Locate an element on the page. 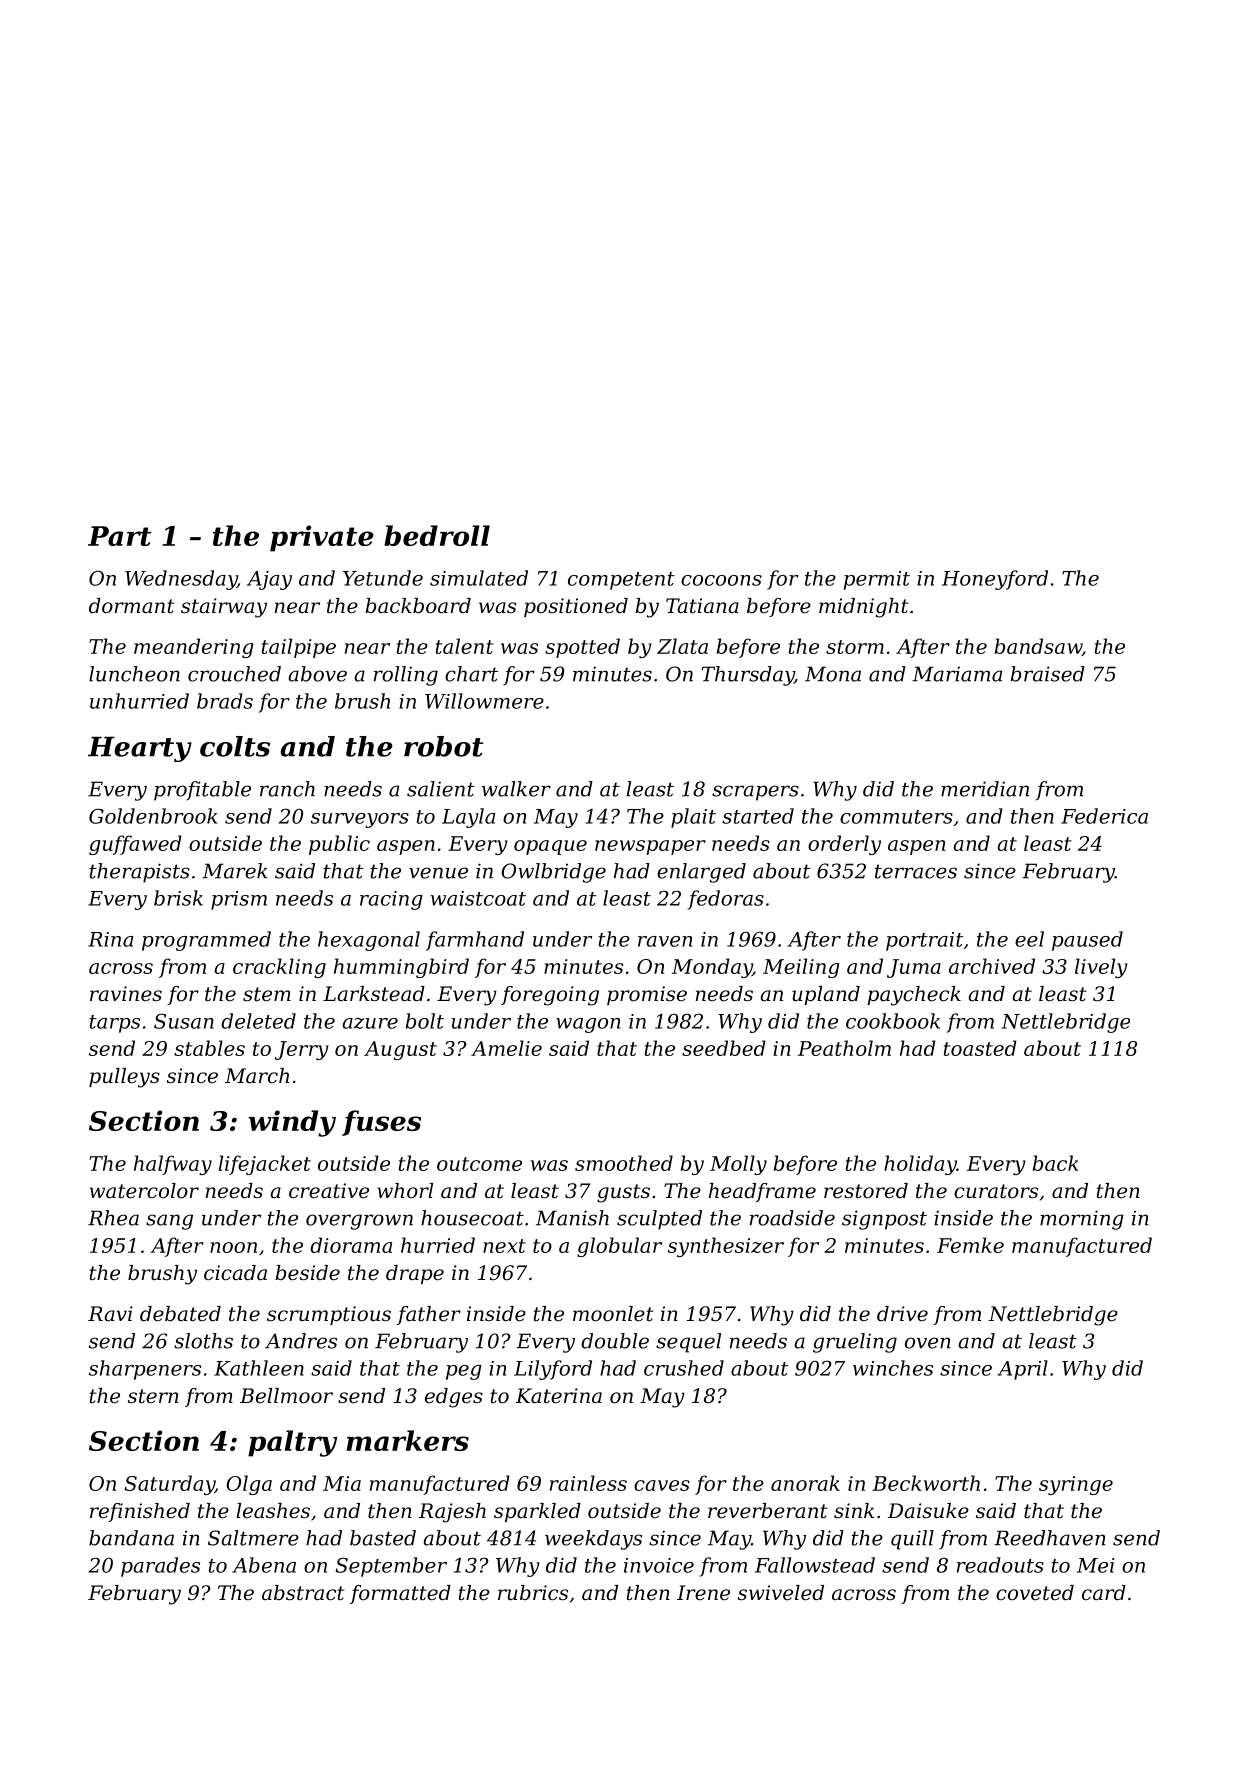 Image resolution: width=1250 pixels, height=1767 pixels. upland is located at coordinates (826, 995).
